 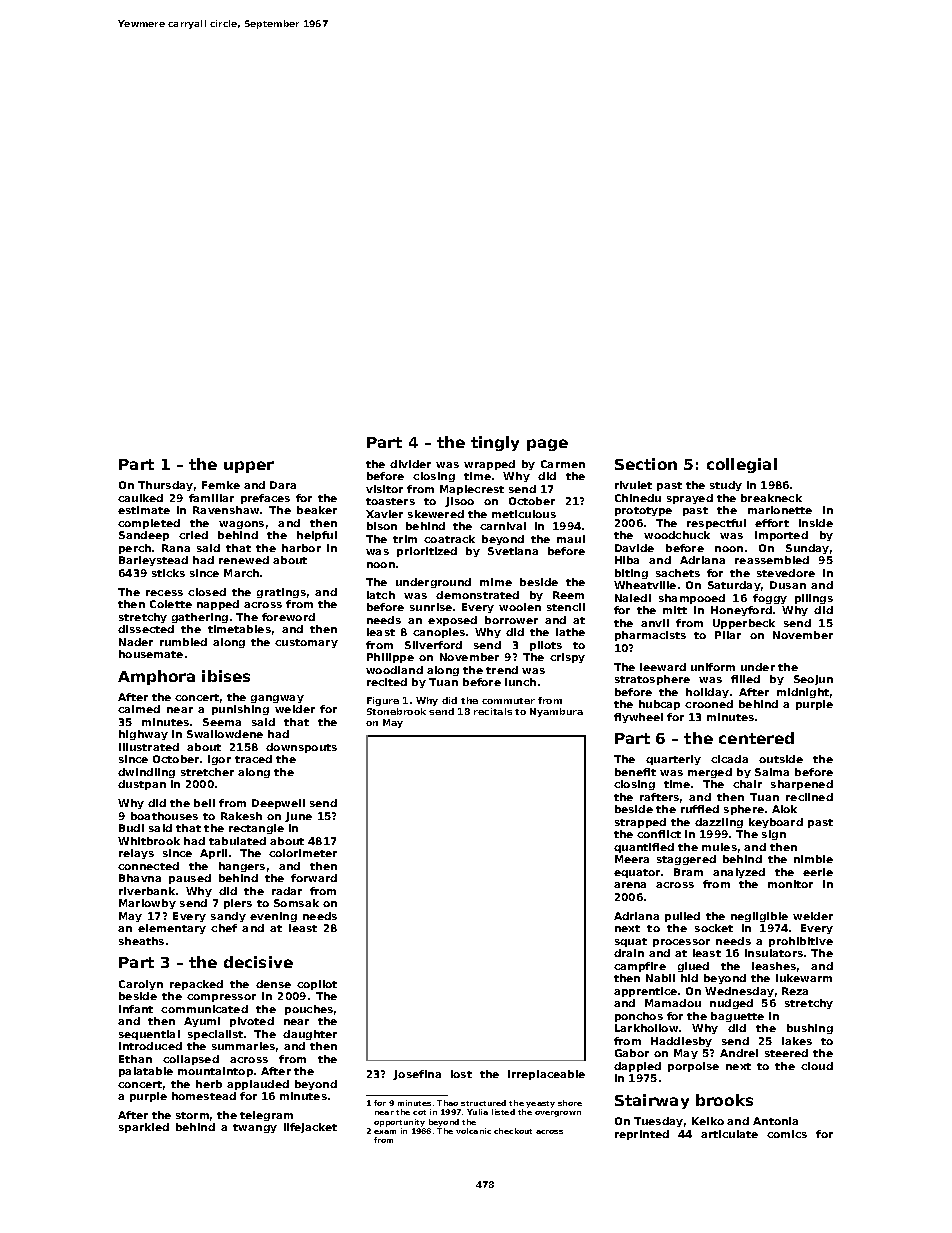 What do you see at coordinates (632, 859) in the screenshot?
I see `Meera` at bounding box center [632, 859].
